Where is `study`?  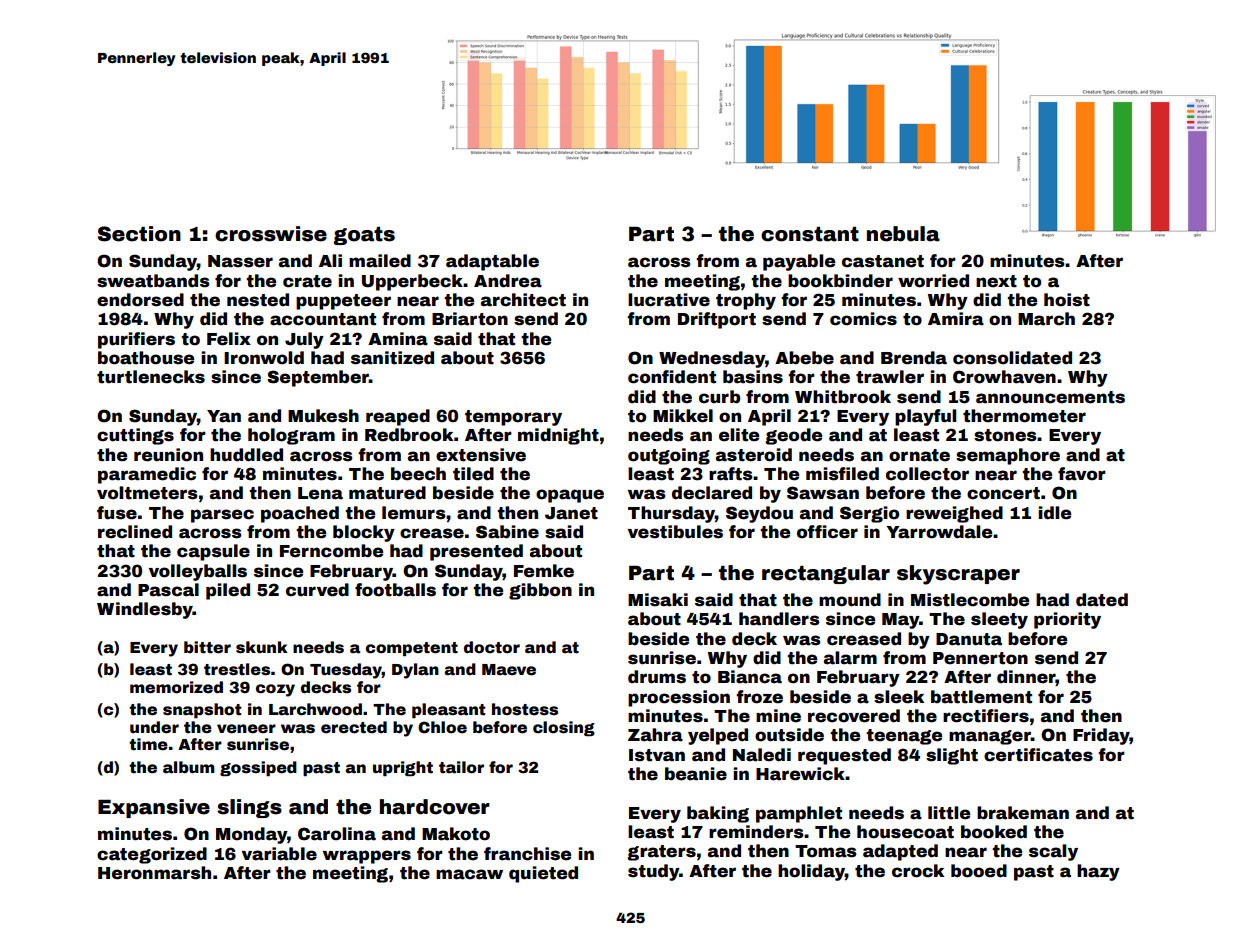 study is located at coordinates (653, 872).
